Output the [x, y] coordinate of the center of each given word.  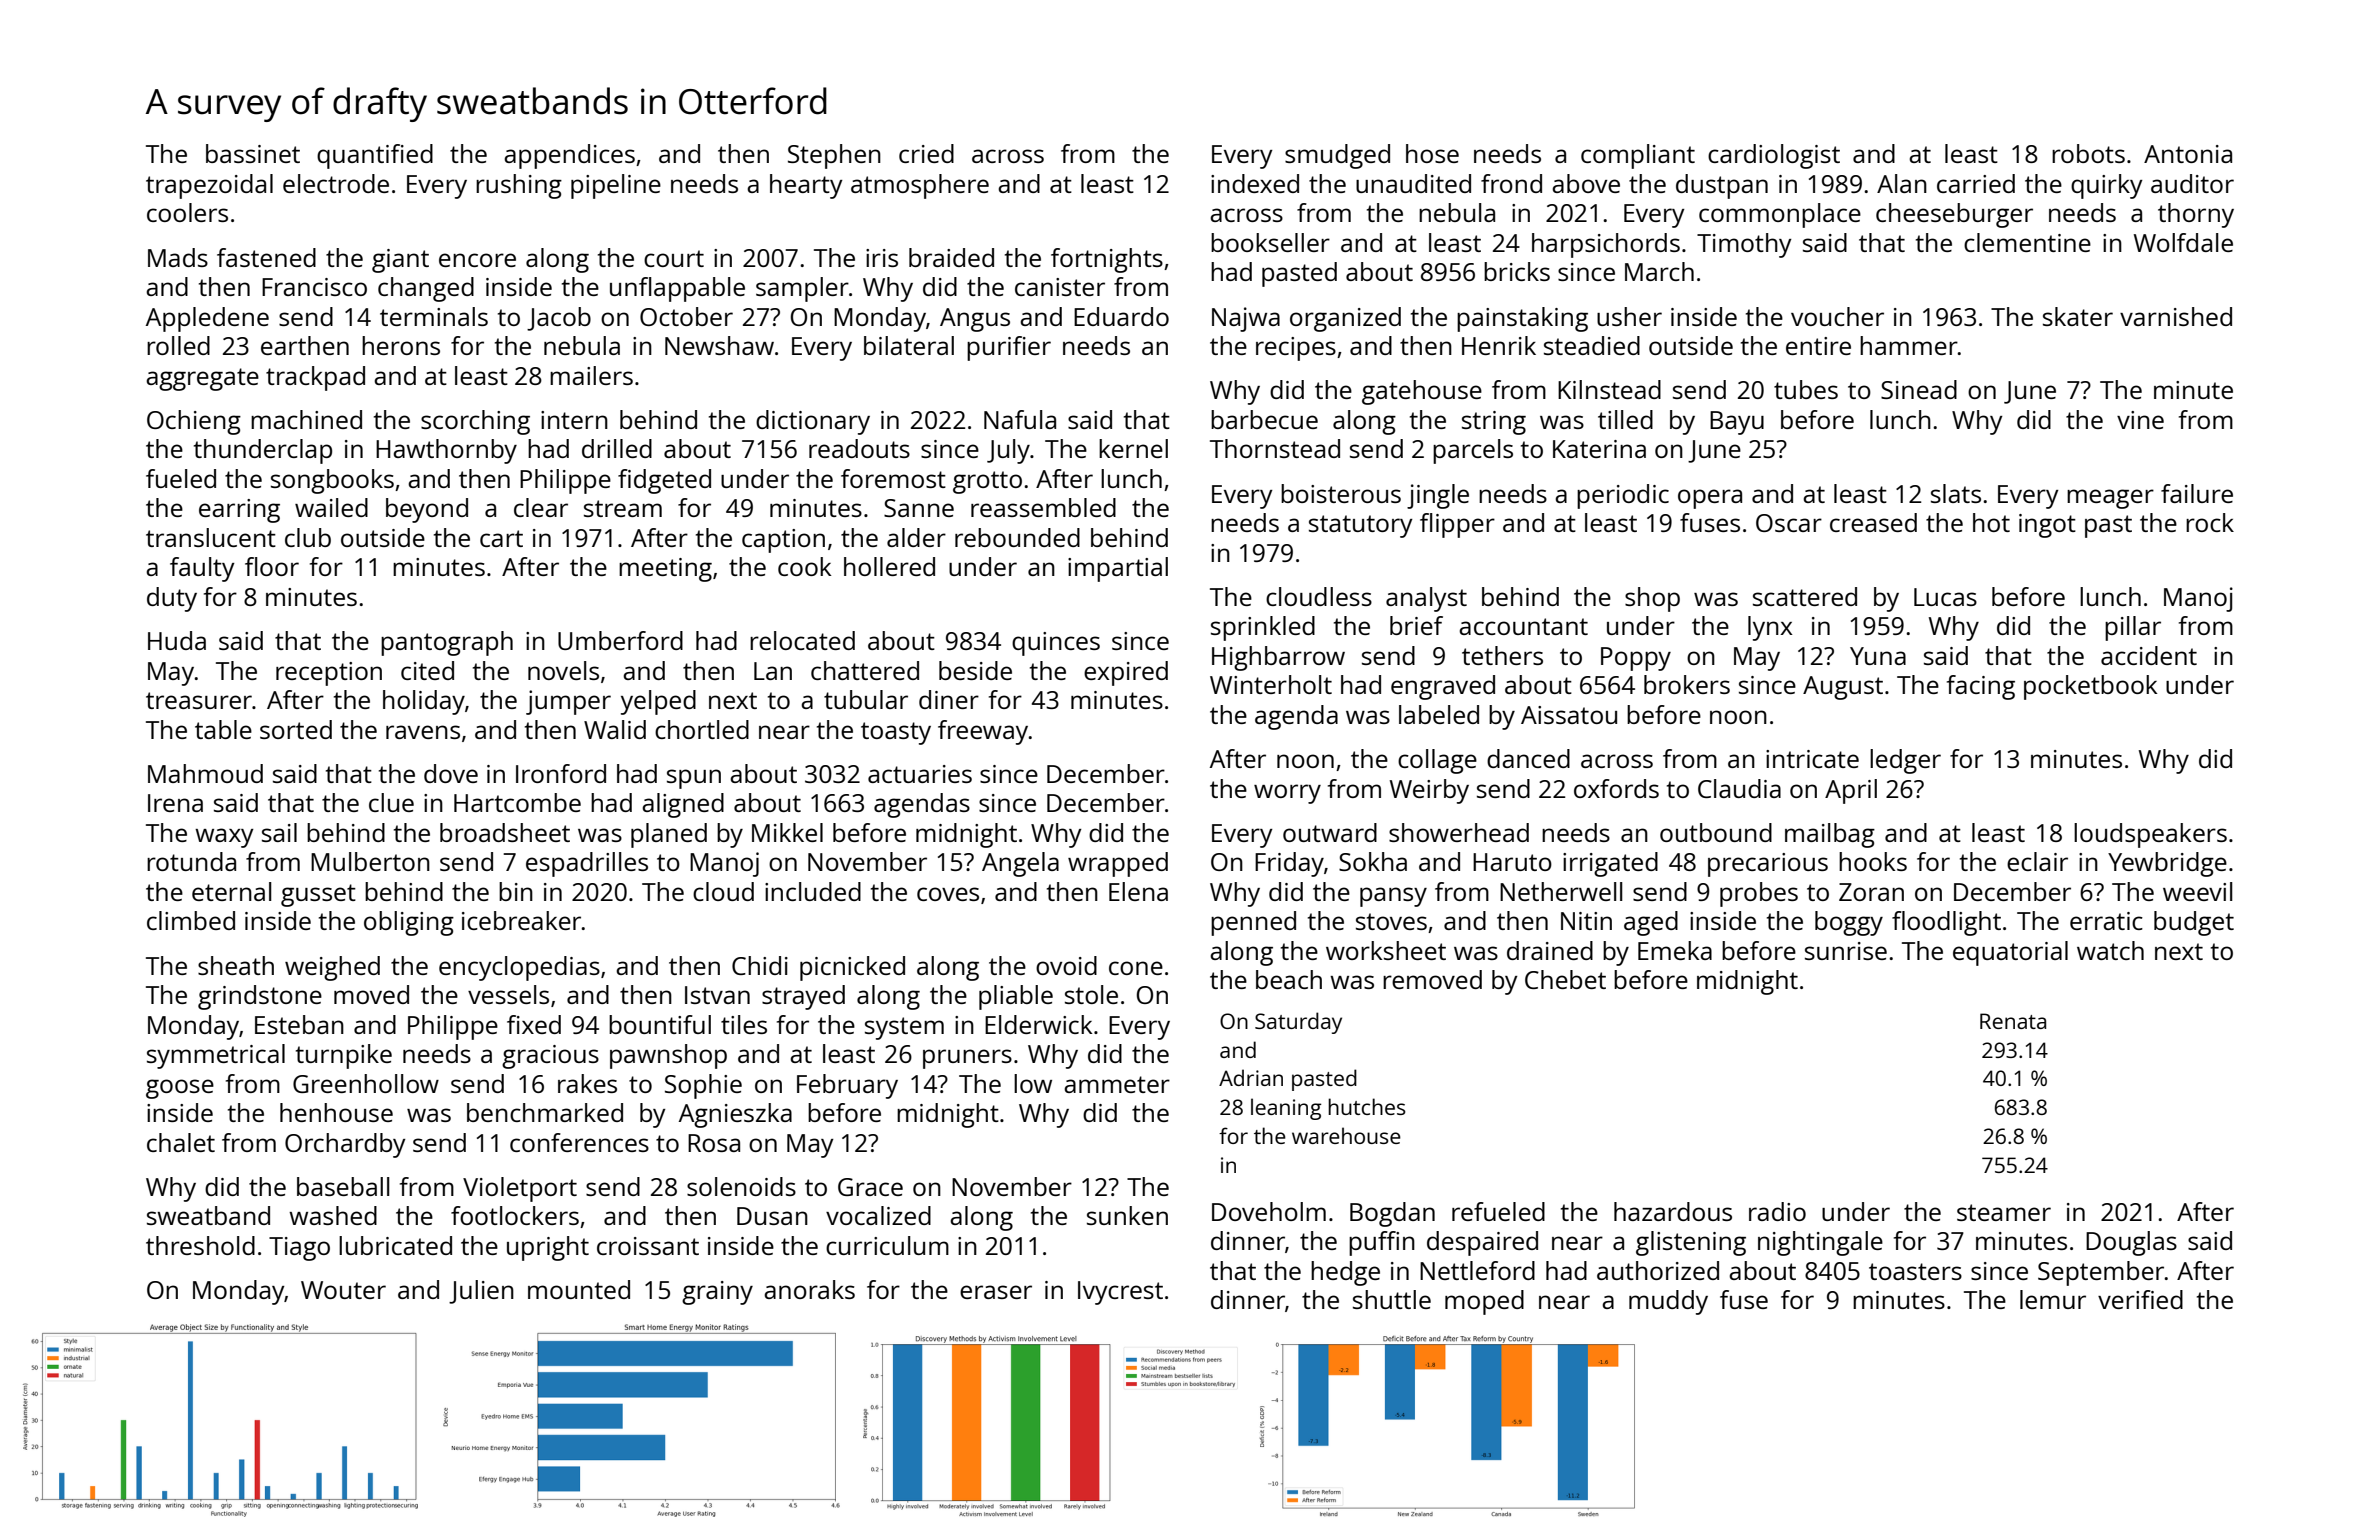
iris [882, 258]
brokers [1687, 684]
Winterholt [1271, 684]
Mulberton [370, 861]
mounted [579, 1289]
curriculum [887, 1245]
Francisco [314, 287]
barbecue [1264, 419]
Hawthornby [446, 451]
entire [1818, 346]
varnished [2176, 316]
